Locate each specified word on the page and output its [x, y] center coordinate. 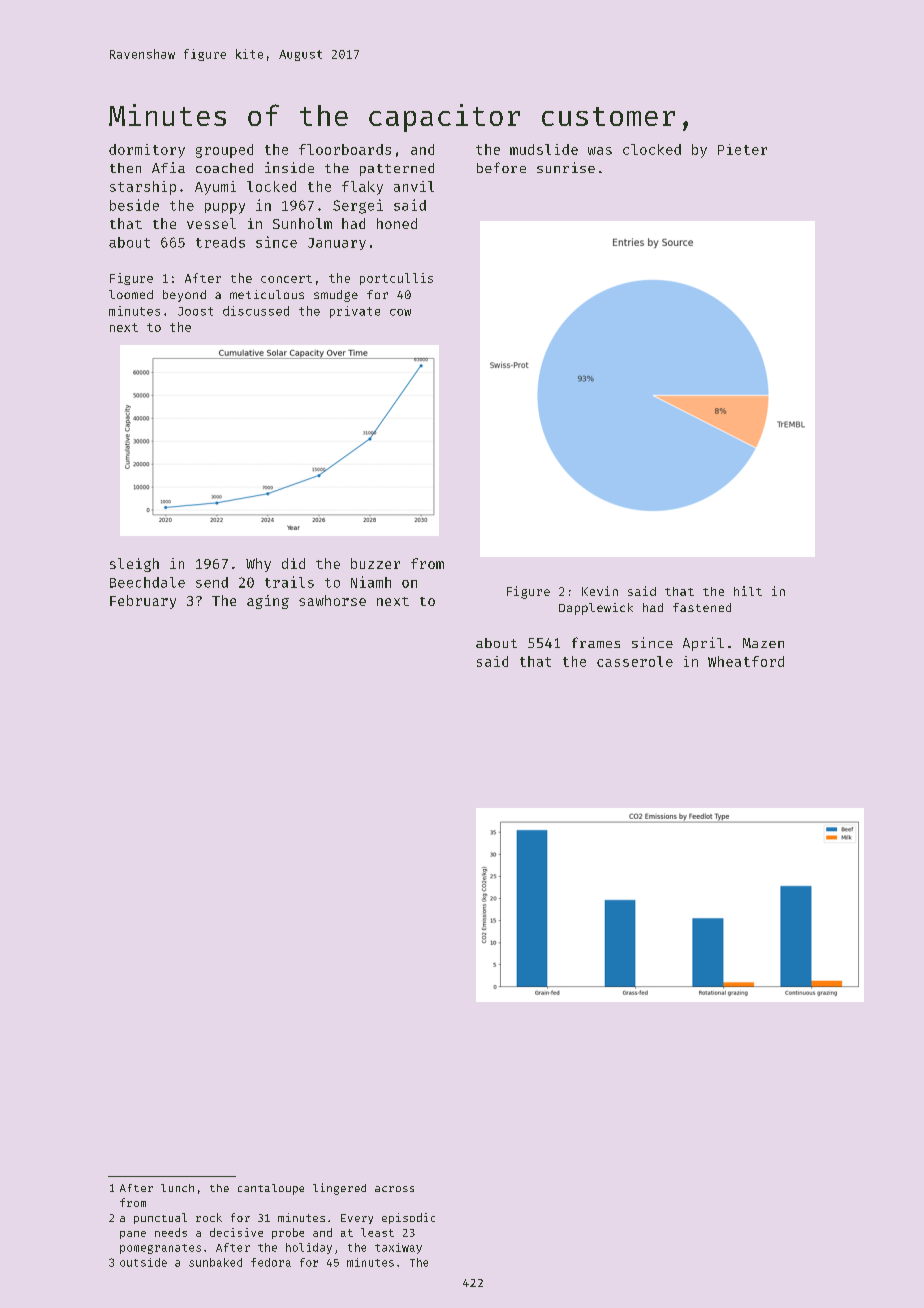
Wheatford [746, 661]
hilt [748, 591]
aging [268, 602]
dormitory [147, 151]
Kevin [600, 591]
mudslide [544, 149]
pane [133, 1235]
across [394, 1189]
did [293, 563]
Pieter [742, 149]
